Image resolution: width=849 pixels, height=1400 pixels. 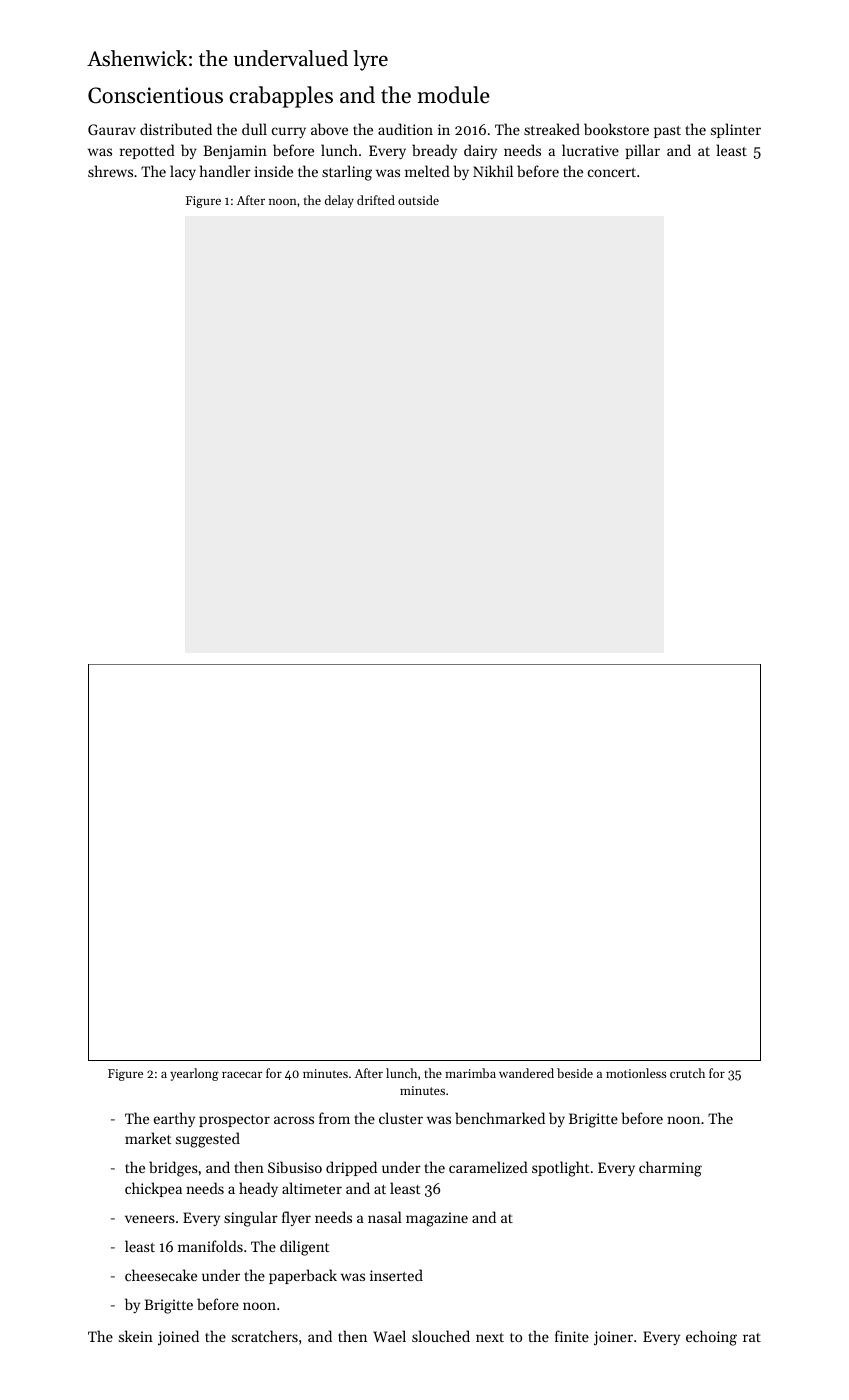 I want to click on past, so click(x=667, y=132).
